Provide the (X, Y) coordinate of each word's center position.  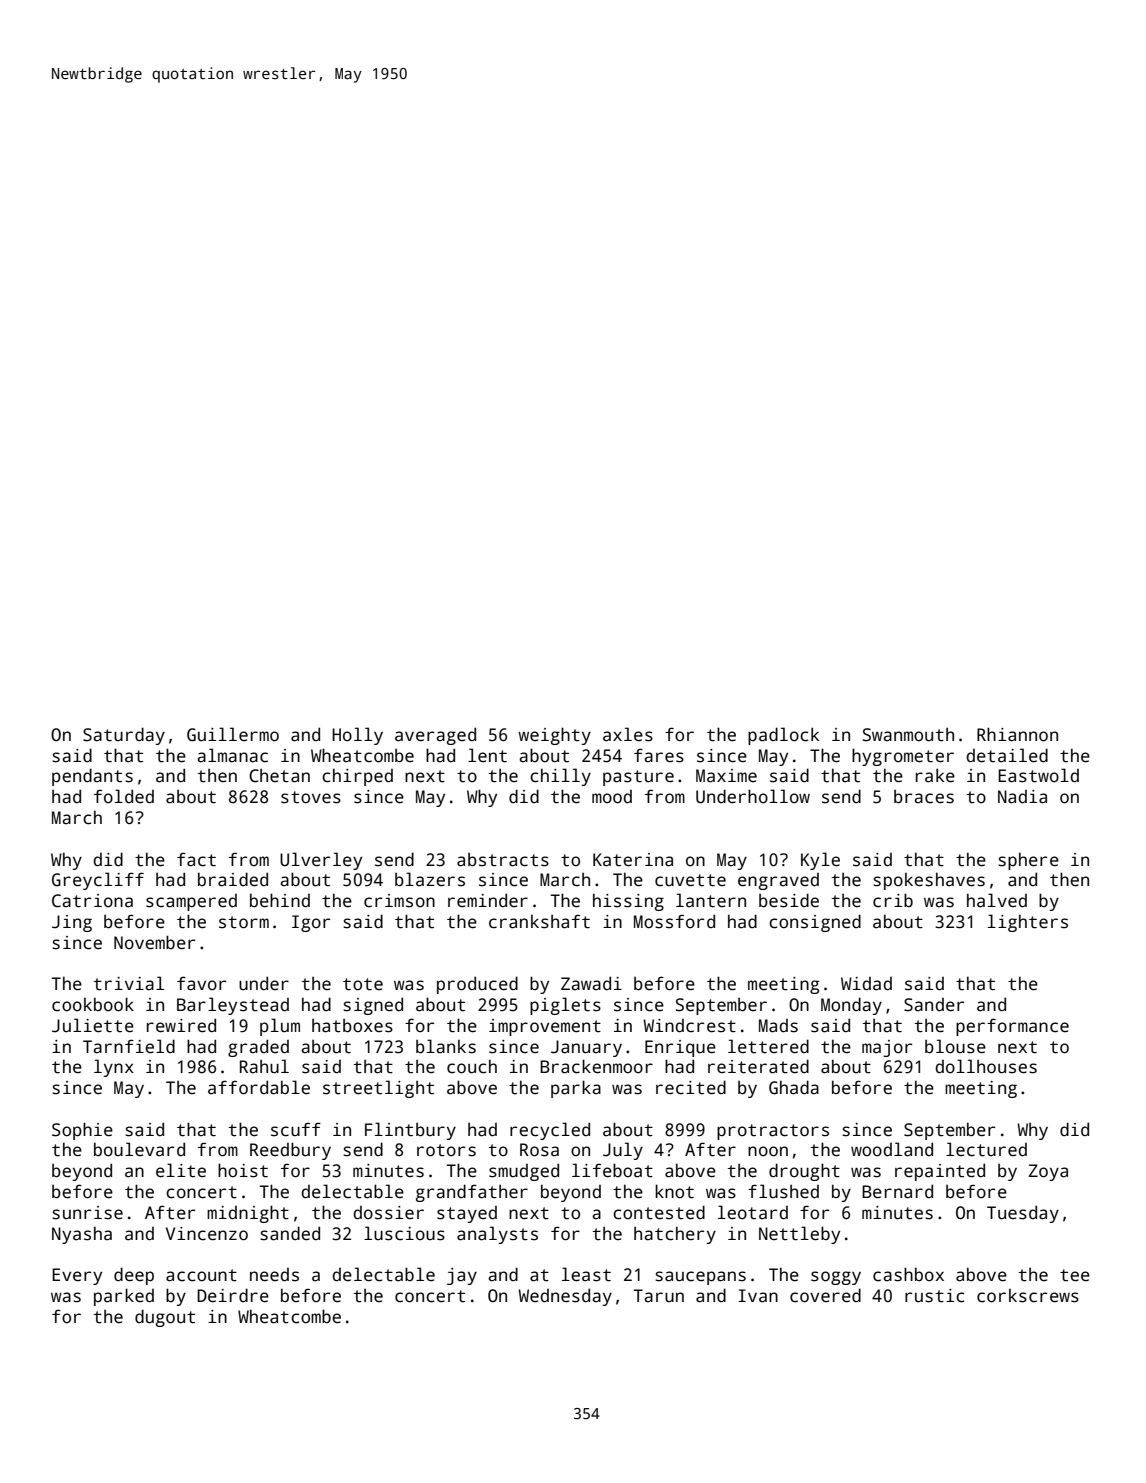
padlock (783, 736)
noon (768, 1151)
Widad (866, 984)
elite (181, 1170)
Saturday (124, 736)
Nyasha (82, 1235)
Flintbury (410, 1131)
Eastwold (1038, 775)
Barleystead (233, 1006)
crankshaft (539, 921)
